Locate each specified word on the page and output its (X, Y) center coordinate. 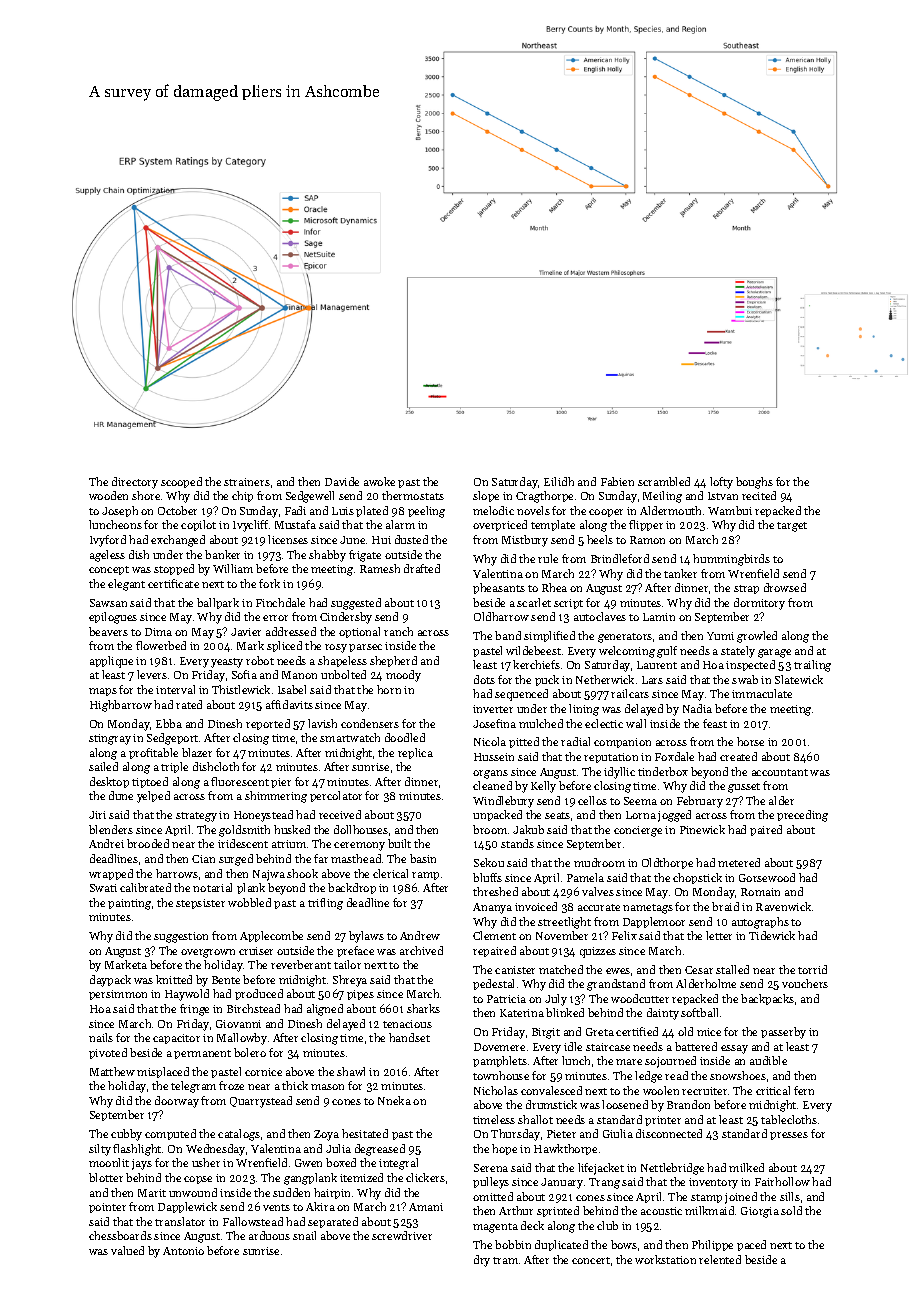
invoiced (536, 906)
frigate (365, 556)
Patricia (506, 999)
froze (231, 1085)
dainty (663, 1014)
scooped (181, 482)
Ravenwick (783, 906)
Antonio (183, 1251)
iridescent (243, 843)
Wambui (730, 510)
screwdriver (402, 1235)
